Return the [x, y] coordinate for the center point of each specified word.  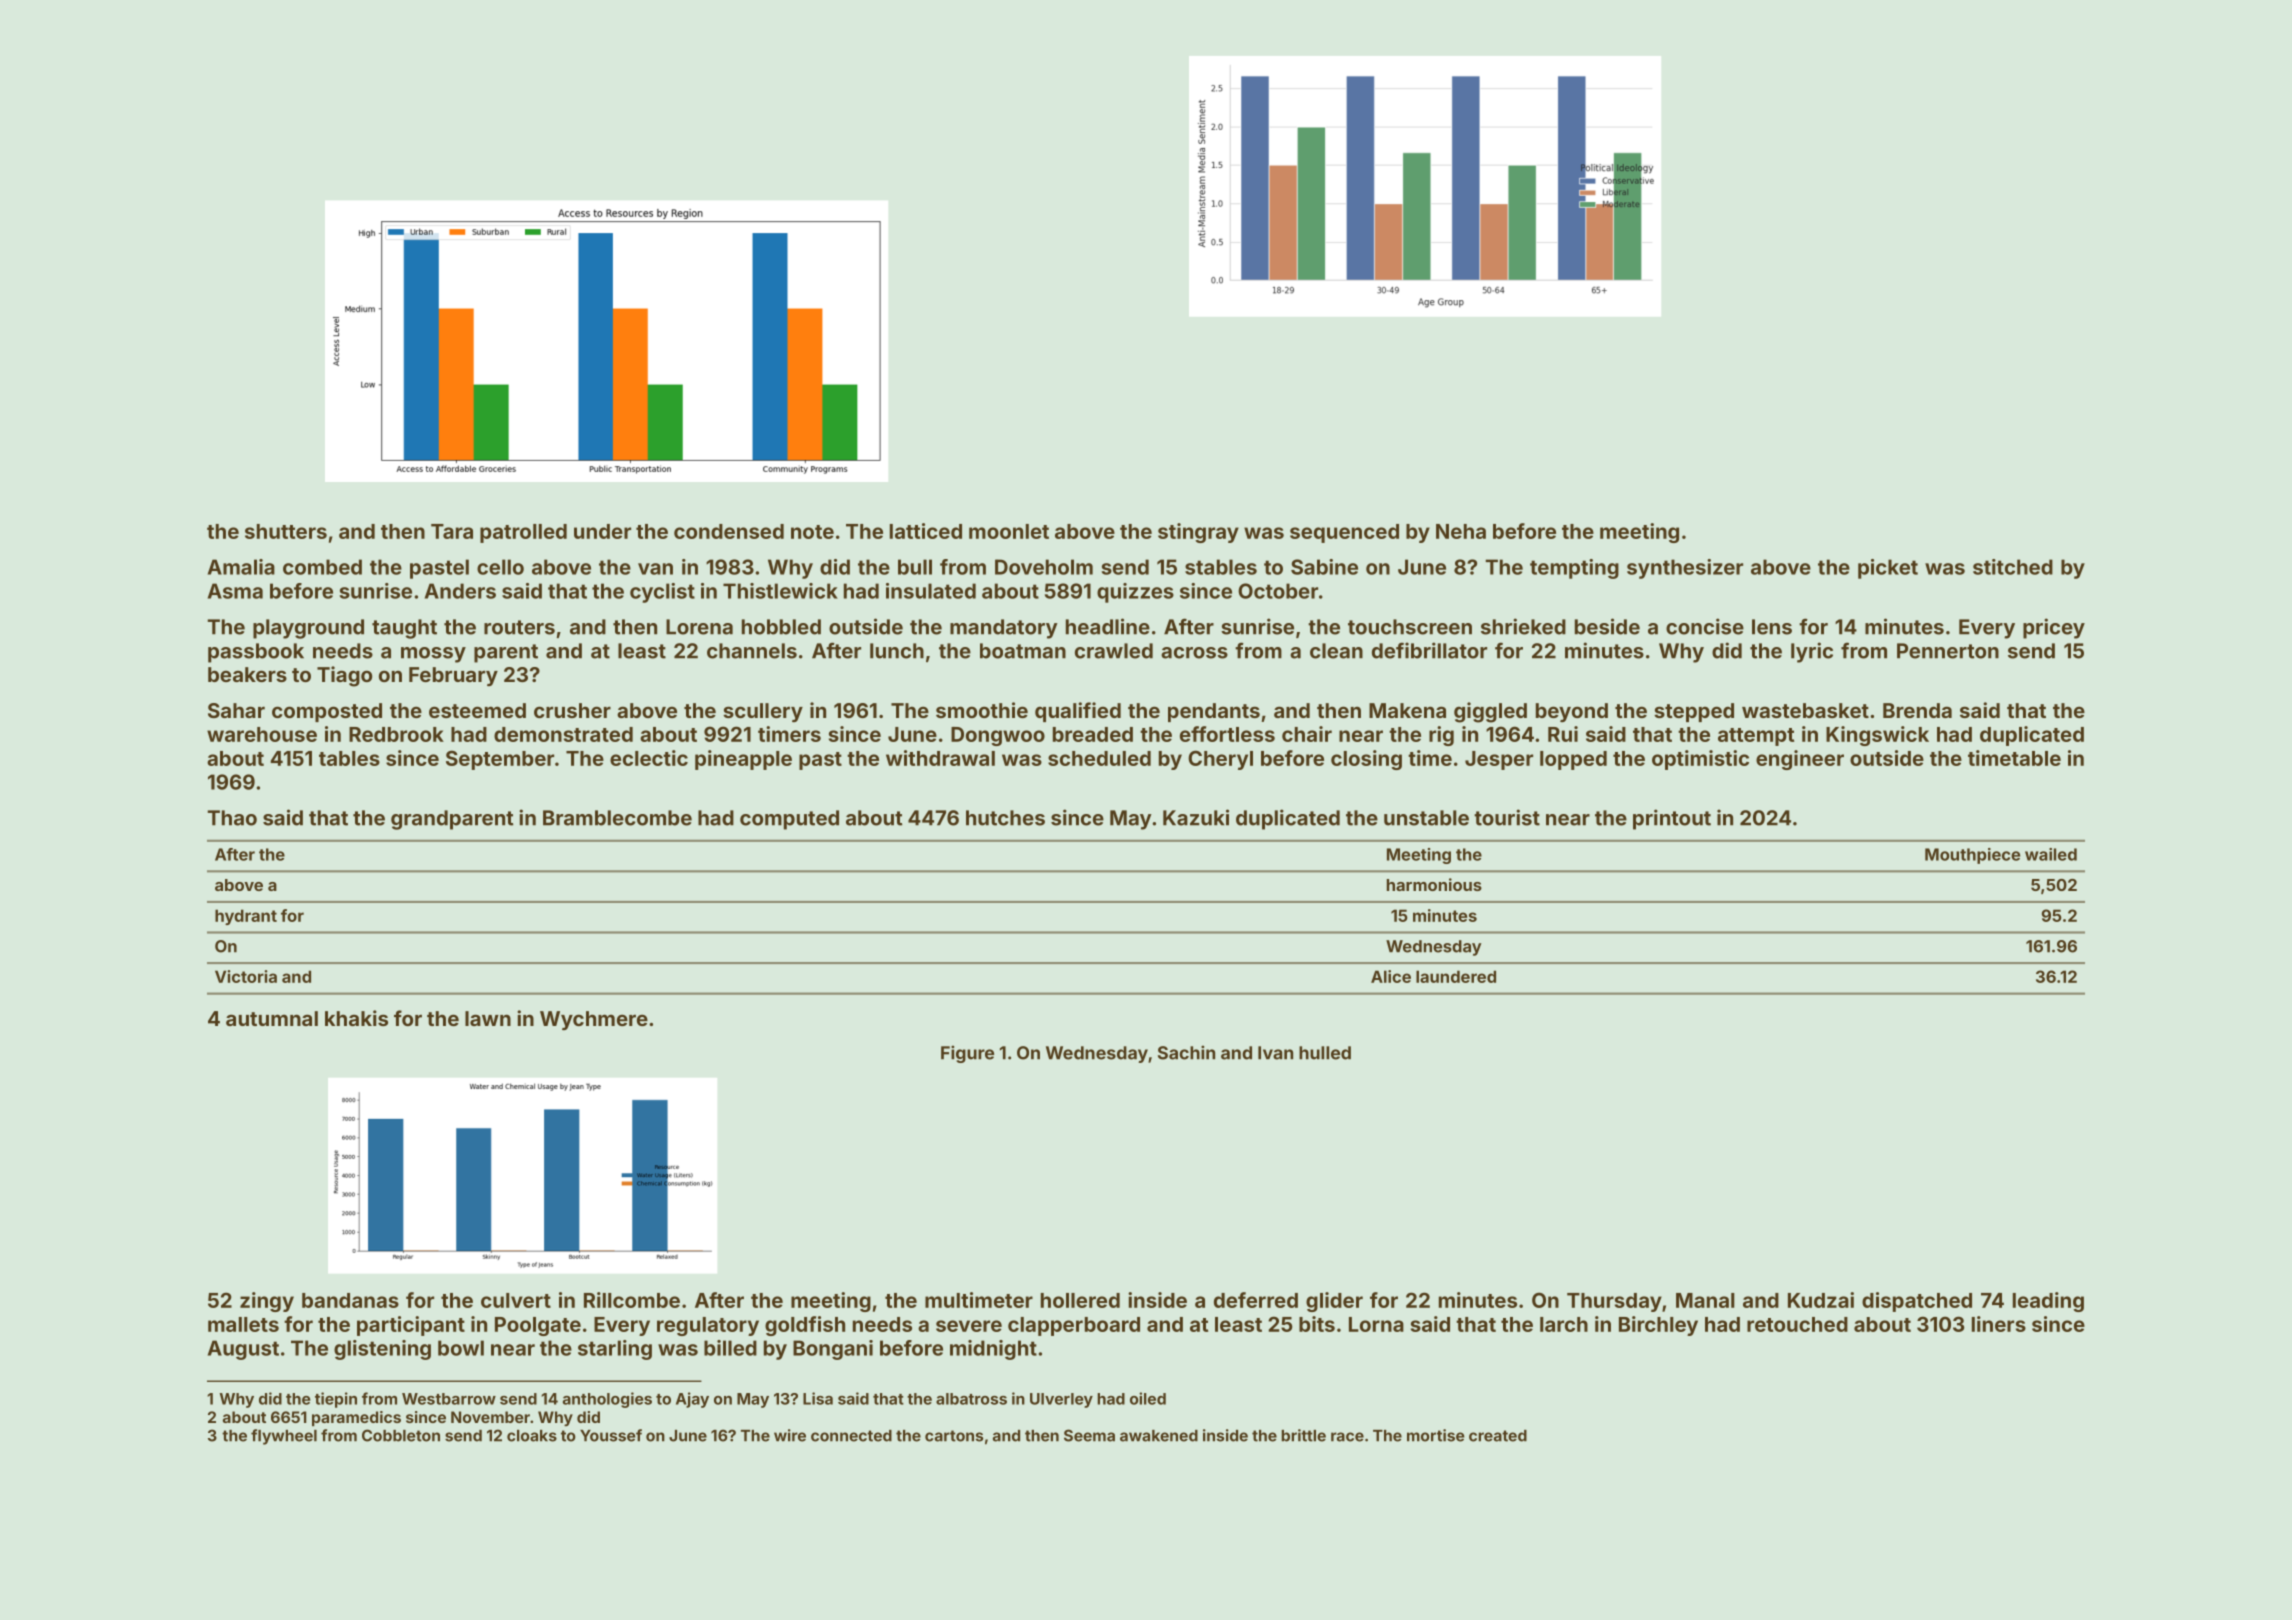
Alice [1391, 976]
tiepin [336, 1400]
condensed [729, 531]
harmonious [1434, 884]
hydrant [246, 917]
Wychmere [594, 1020]
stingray [1198, 533]
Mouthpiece [1972, 856]
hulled [1325, 1053]
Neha [1461, 531]
